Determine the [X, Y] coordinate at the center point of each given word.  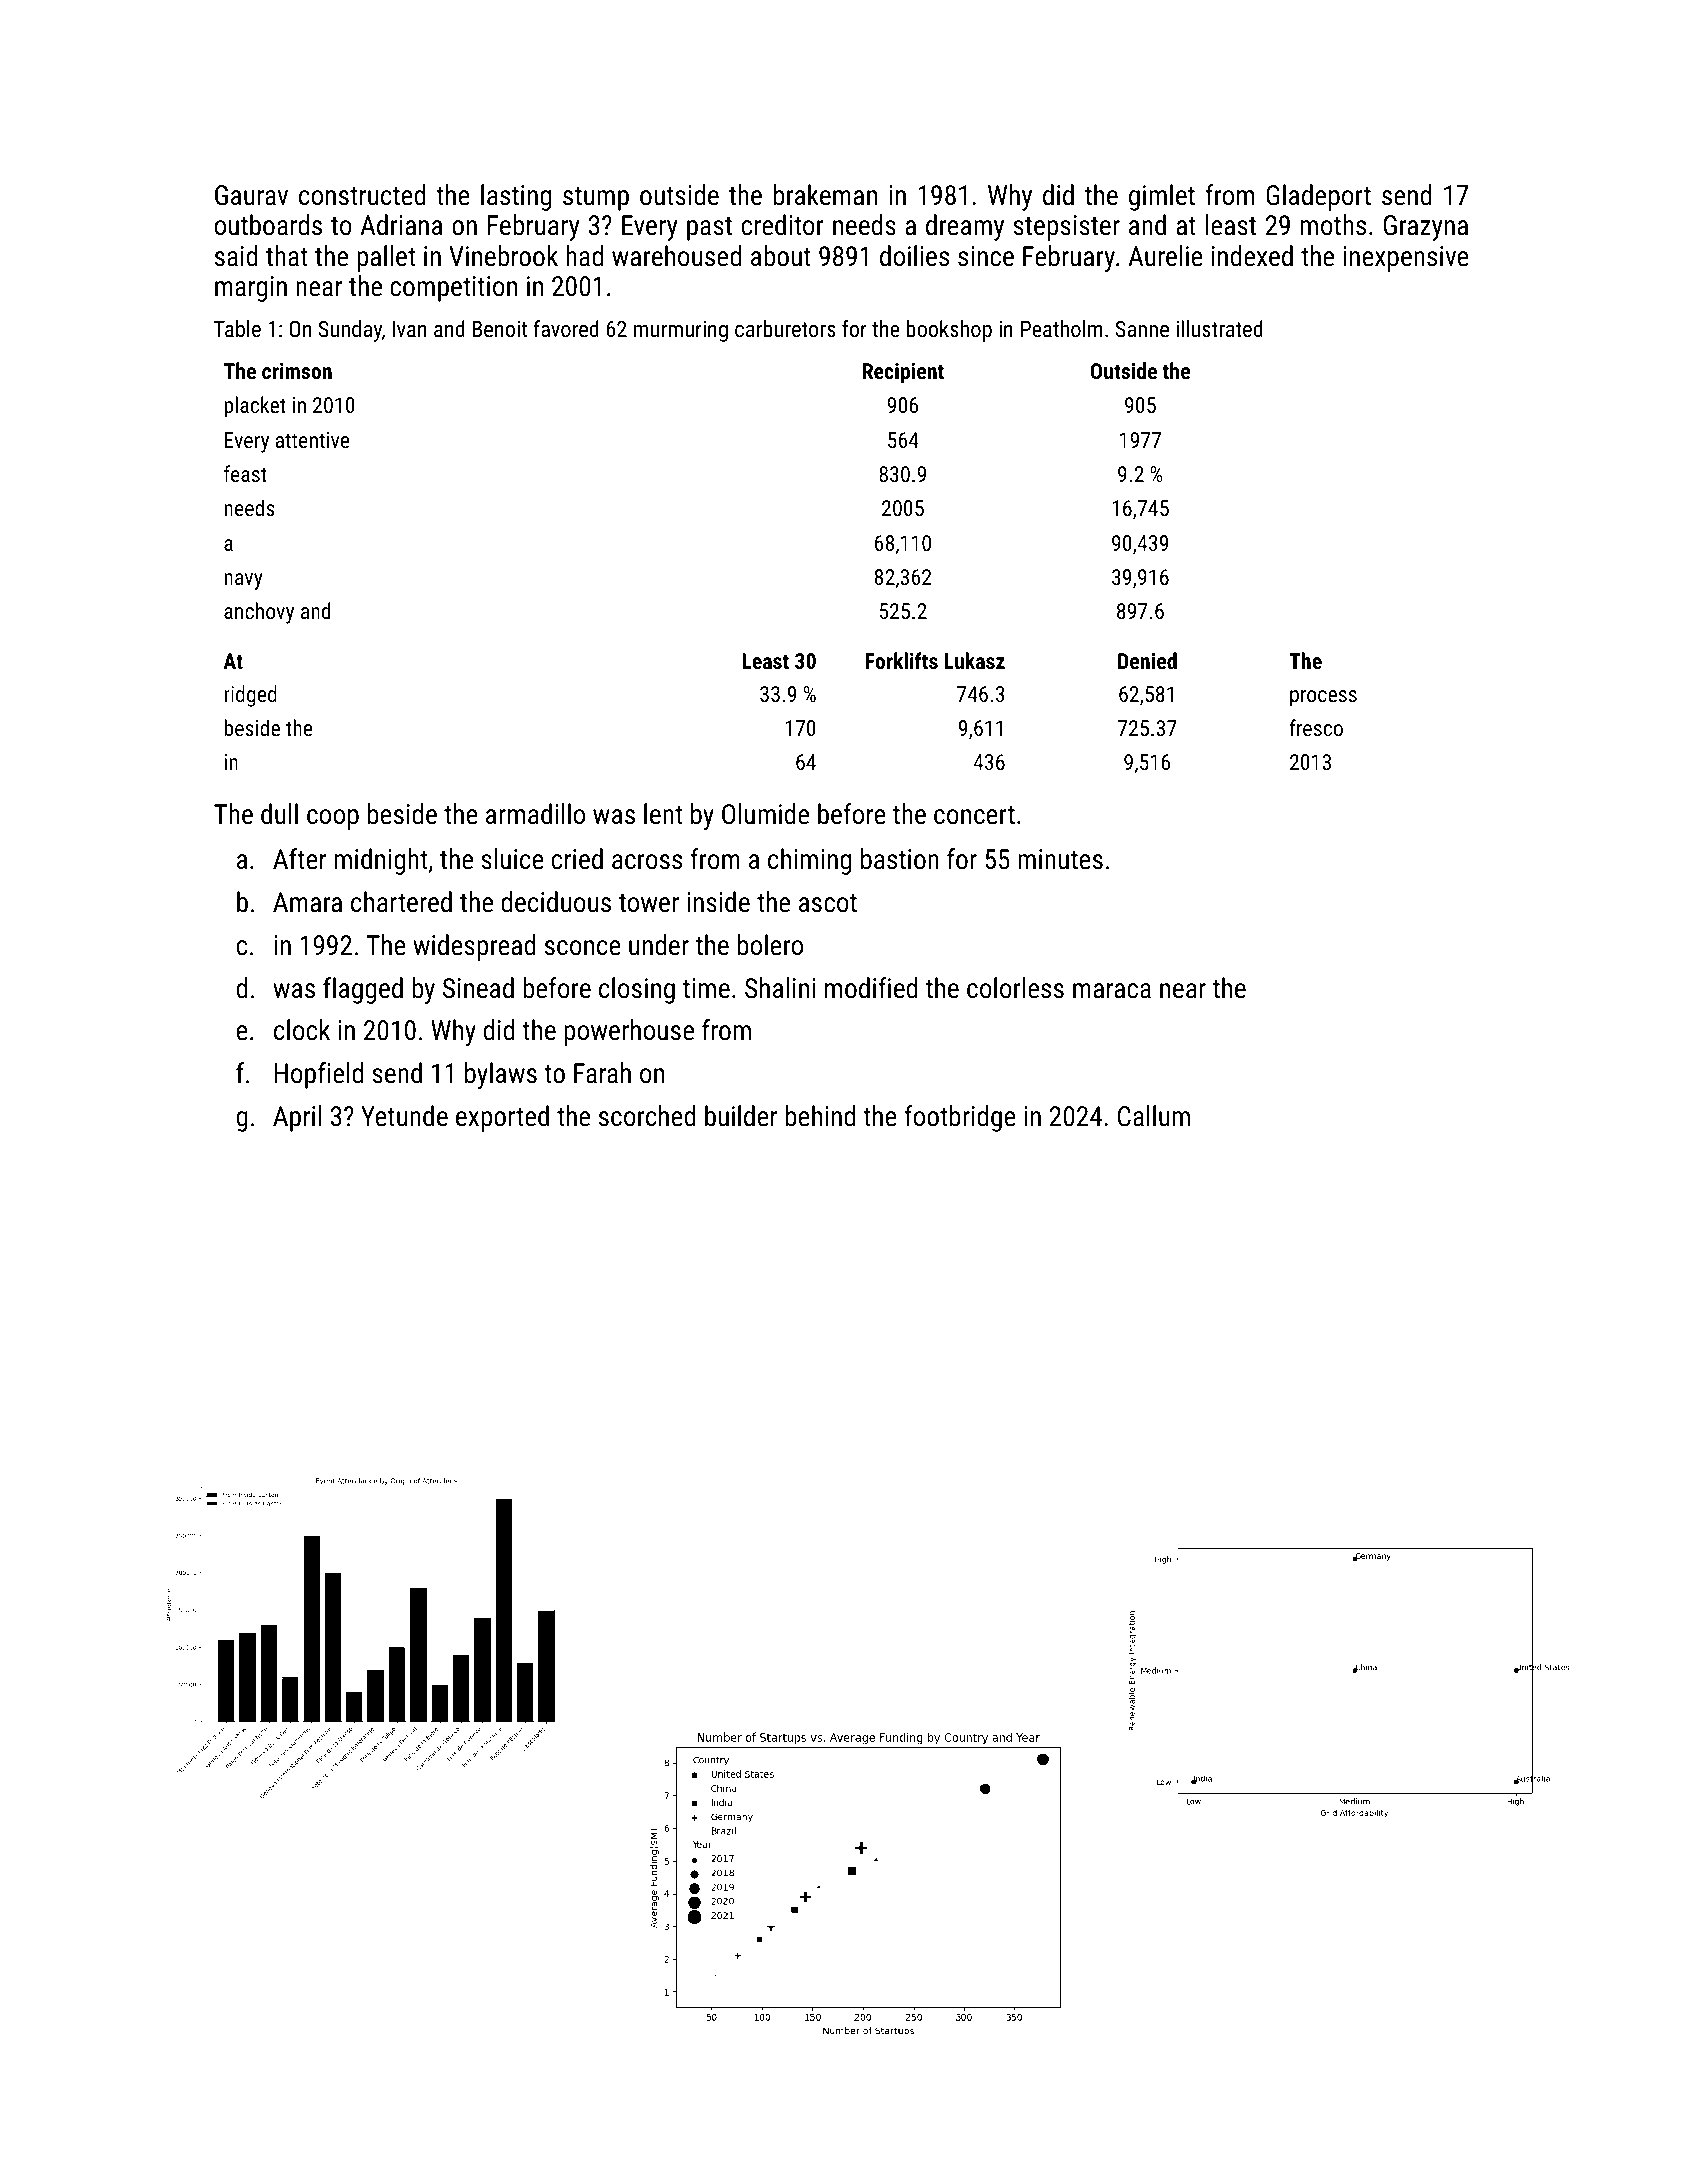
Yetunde [404, 1116]
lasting [516, 197]
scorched [647, 1116]
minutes [1060, 859]
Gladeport [1318, 197]
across [647, 862]
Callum [1154, 1116]
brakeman [825, 195]
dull [279, 814]
